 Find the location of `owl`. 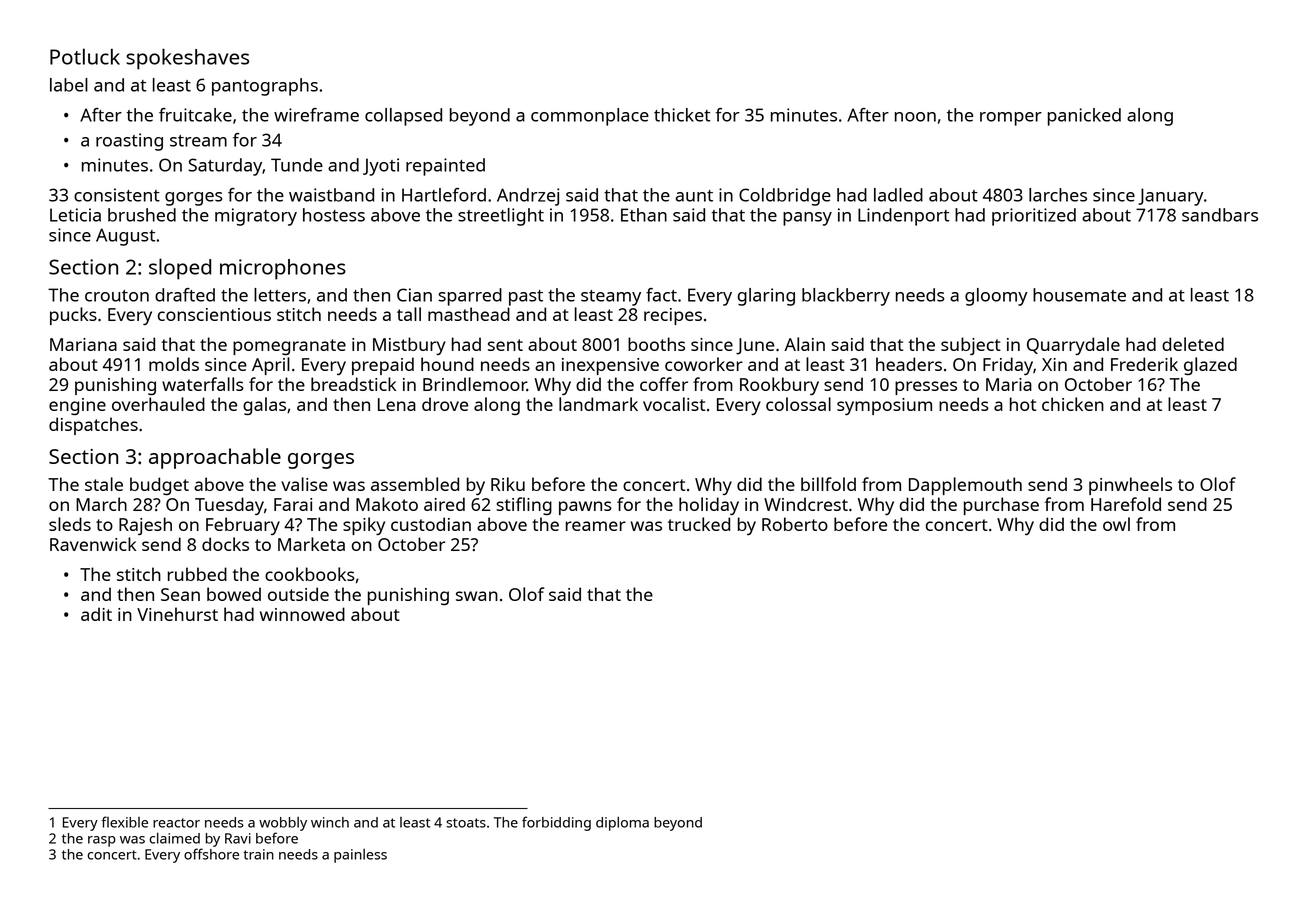

owl is located at coordinates (1116, 524).
